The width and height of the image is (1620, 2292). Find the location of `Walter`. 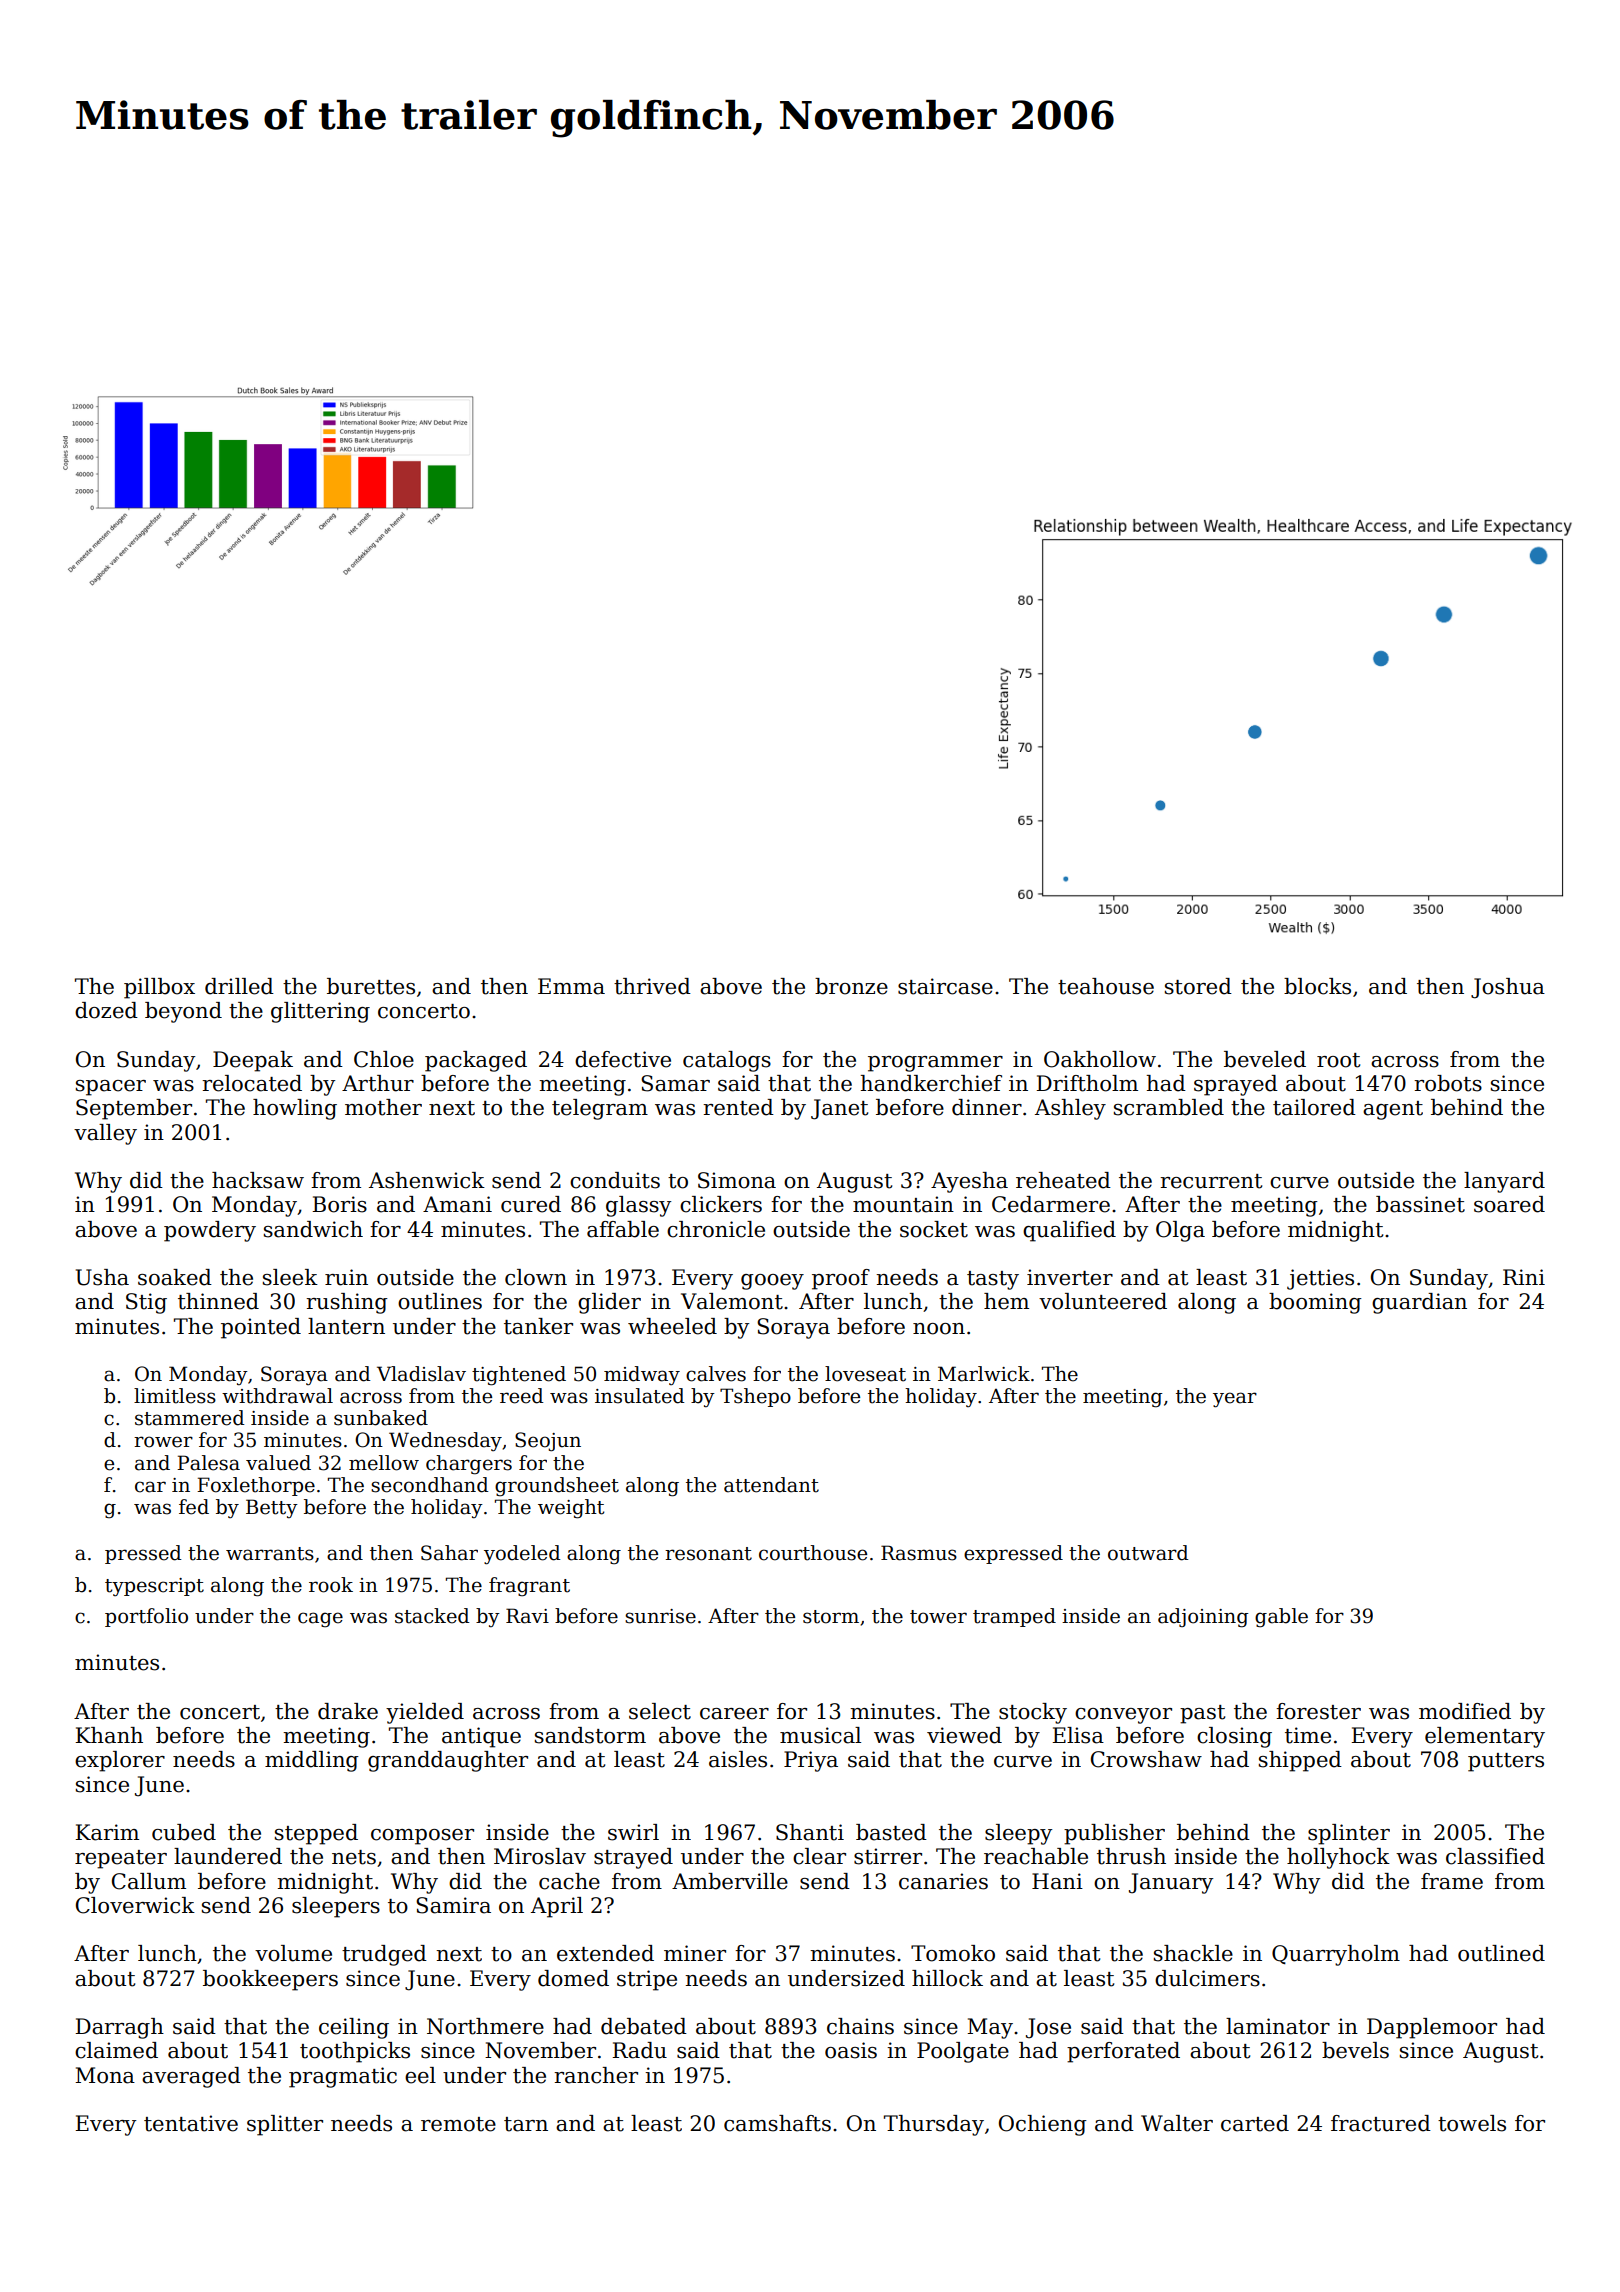

Walter is located at coordinates (1177, 2123).
